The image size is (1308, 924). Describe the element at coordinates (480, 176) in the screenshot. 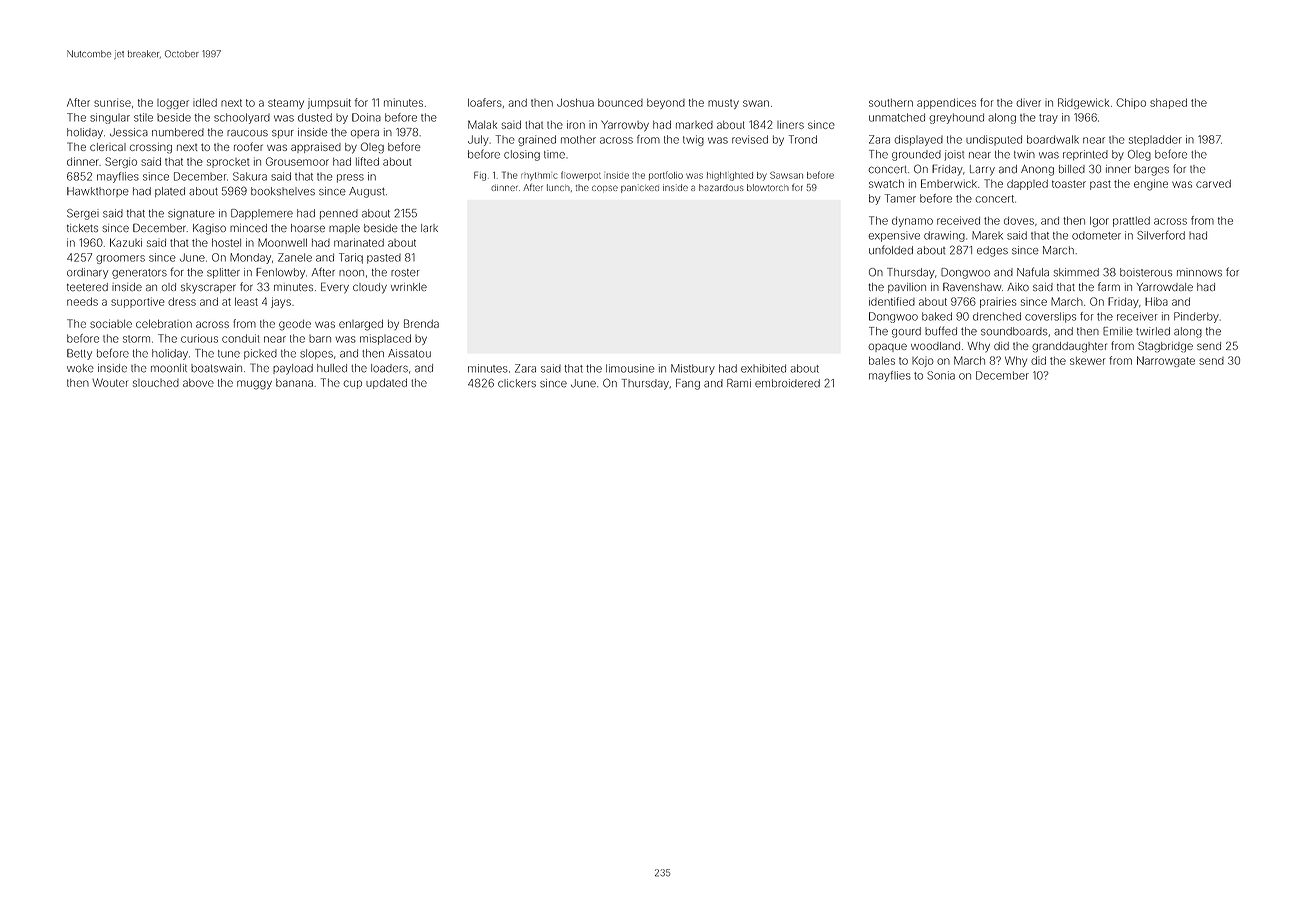

I see `Fig` at that location.
